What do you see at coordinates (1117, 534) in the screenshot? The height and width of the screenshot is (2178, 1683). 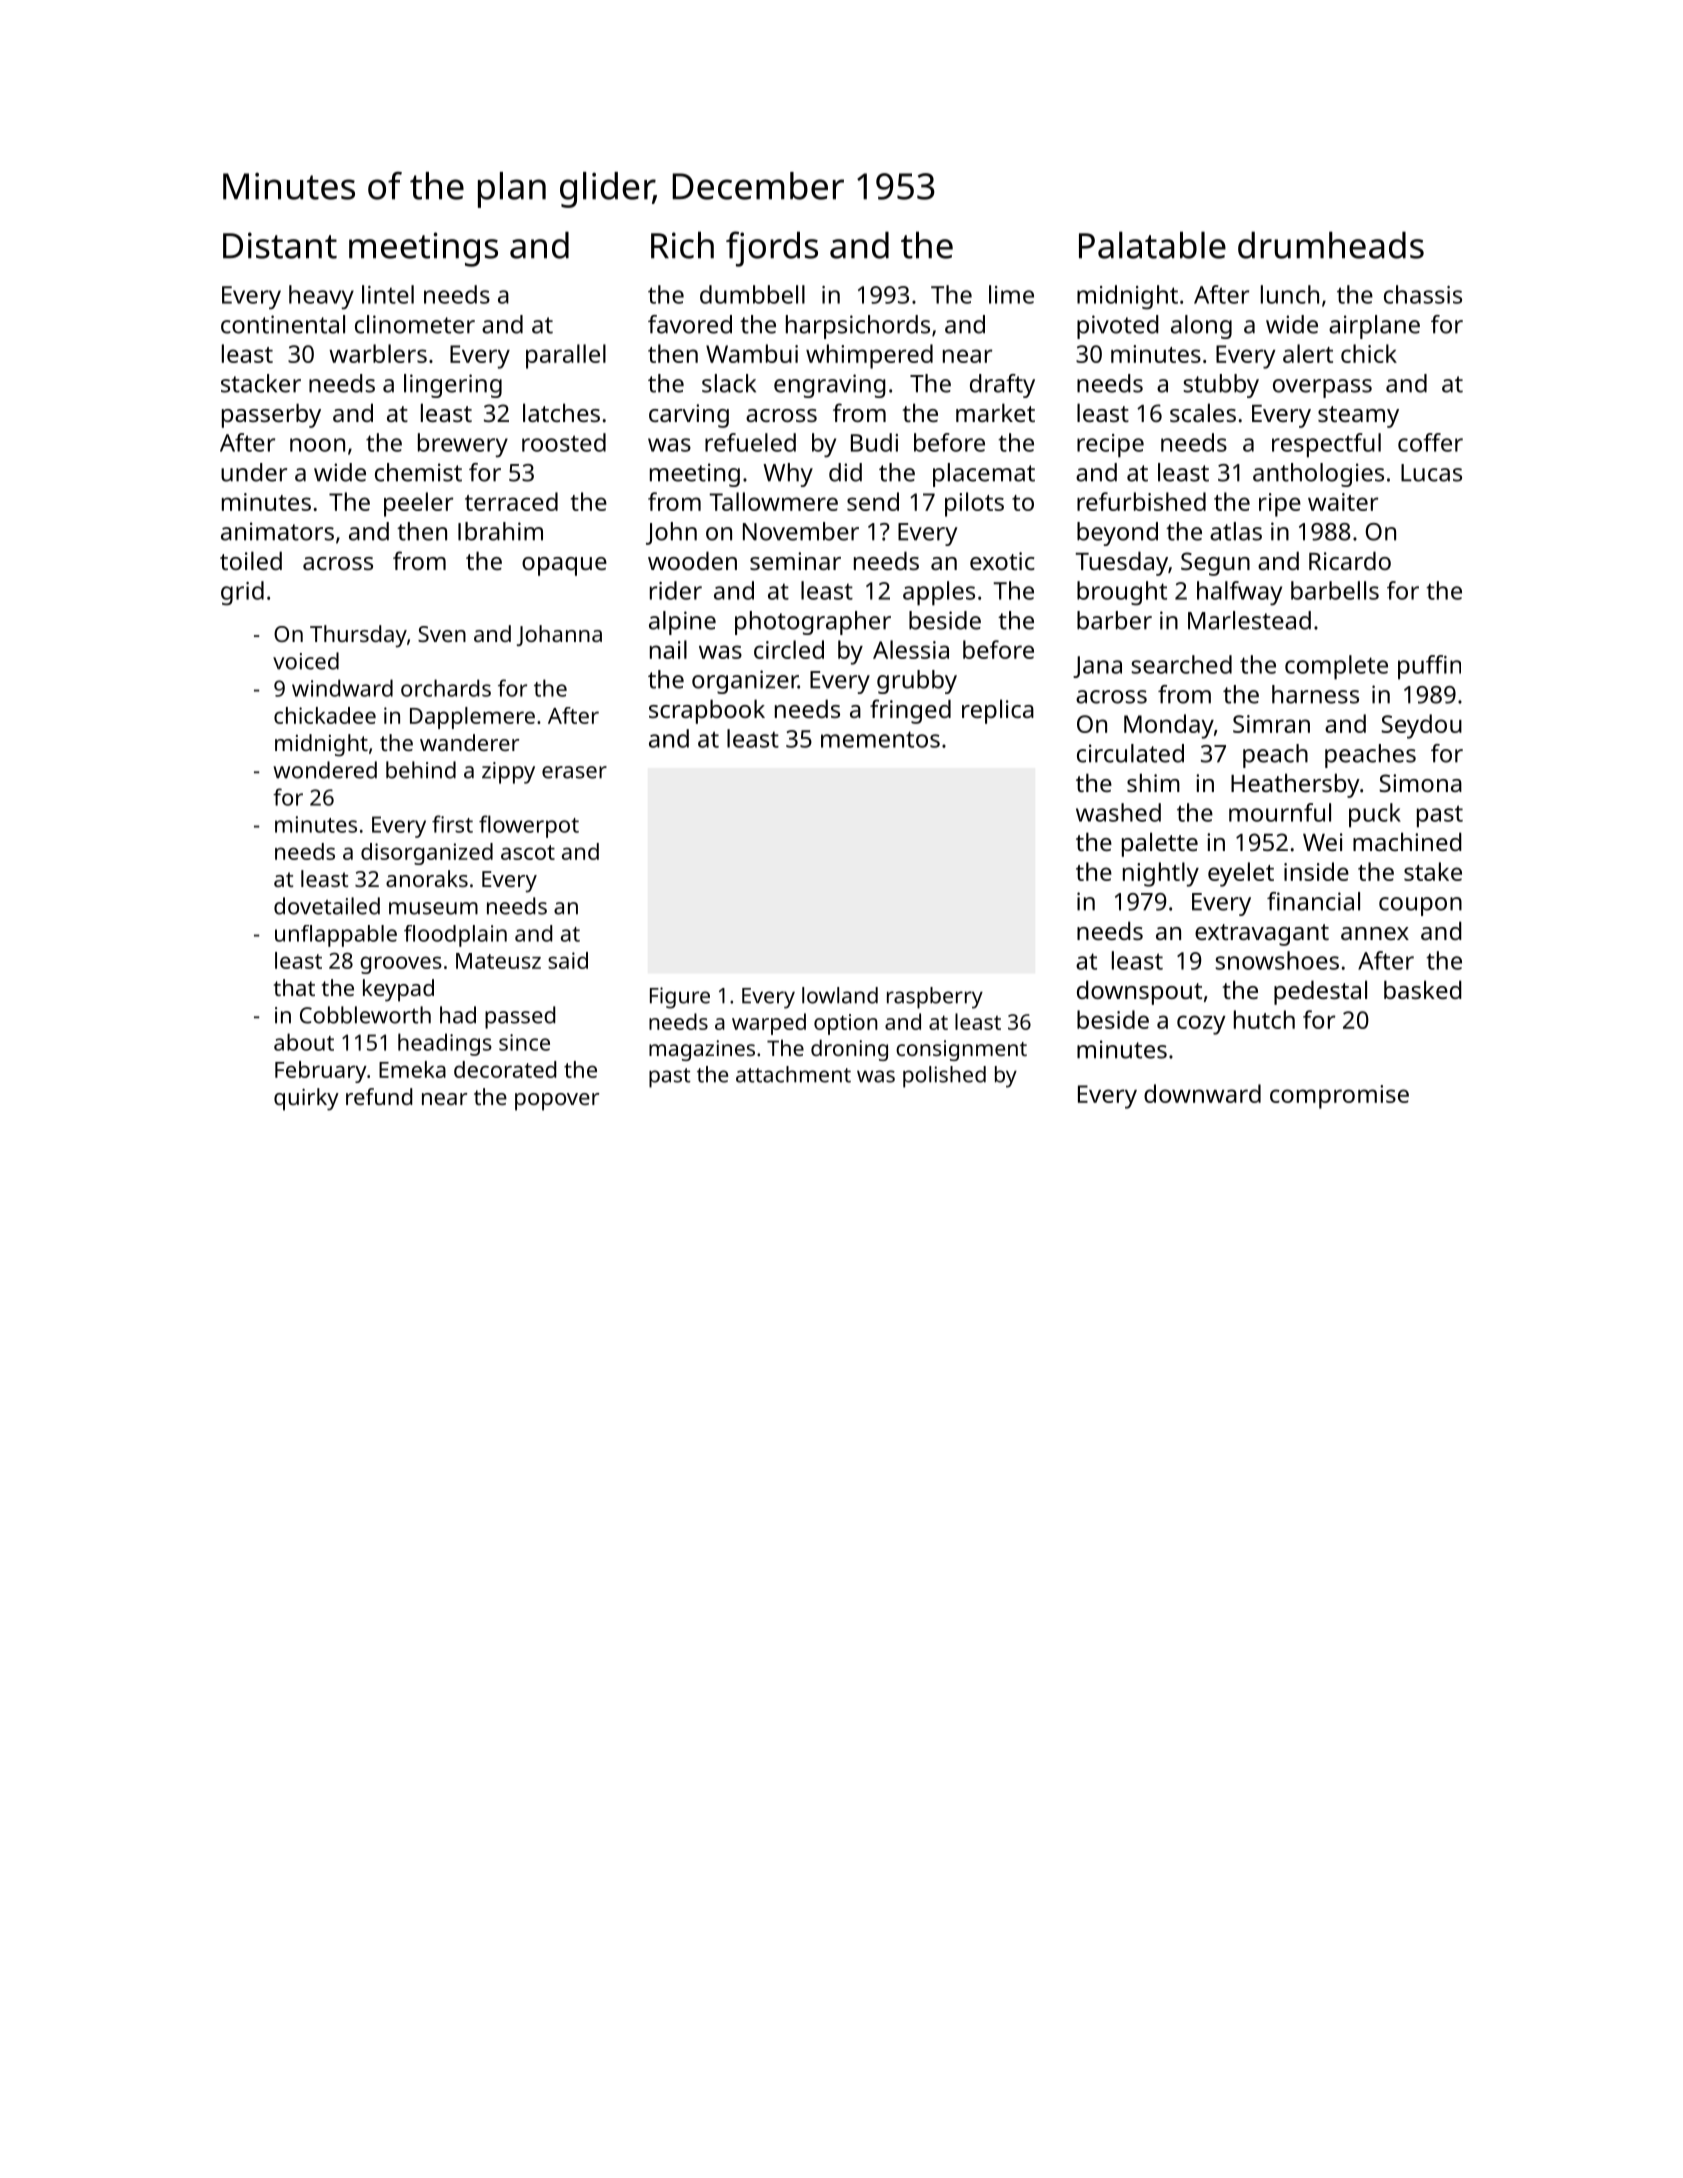 I see `beyond` at bounding box center [1117, 534].
